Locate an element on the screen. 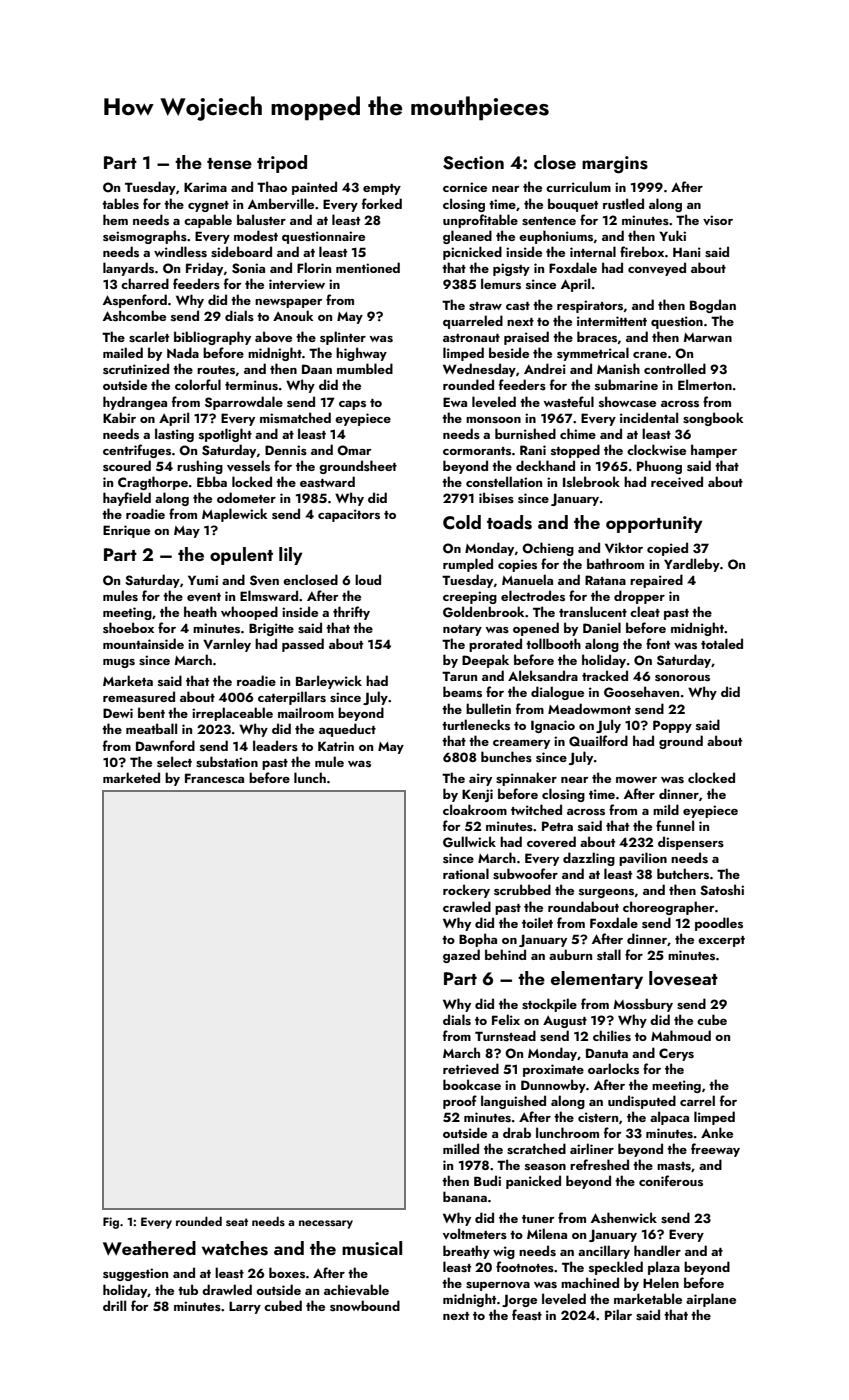 The width and height of the screenshot is (849, 1400). Section is located at coordinates (473, 163).
